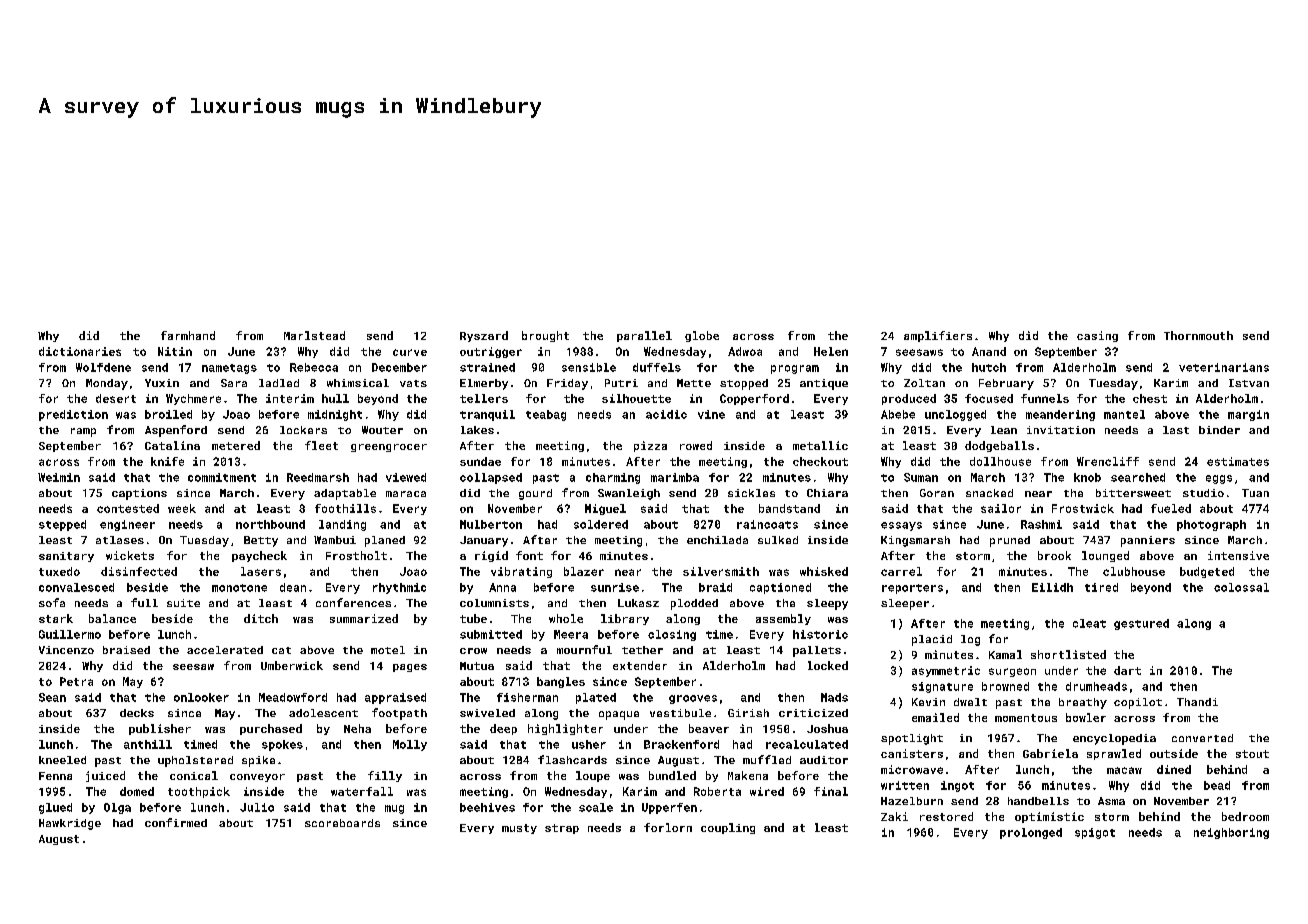 The height and width of the page is (924, 1308). What do you see at coordinates (905, 785) in the page?
I see `written` at bounding box center [905, 785].
